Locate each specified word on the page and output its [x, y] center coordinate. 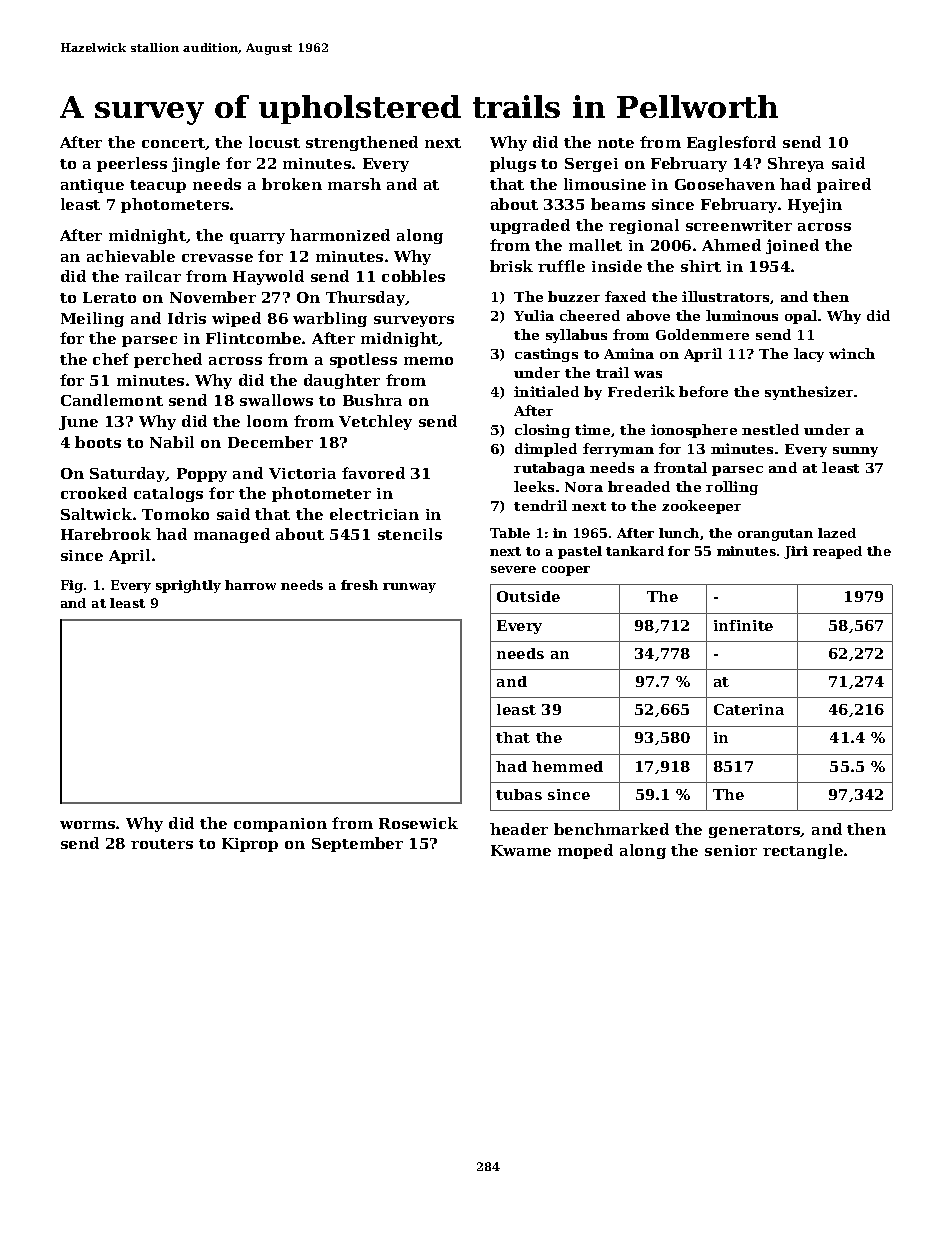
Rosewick [418, 823]
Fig [72, 586]
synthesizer [809, 393]
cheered [590, 315]
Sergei [591, 165]
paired [844, 185]
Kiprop [250, 845]
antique [92, 186]
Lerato [109, 297]
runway [409, 588]
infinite [743, 625]
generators [754, 831]
